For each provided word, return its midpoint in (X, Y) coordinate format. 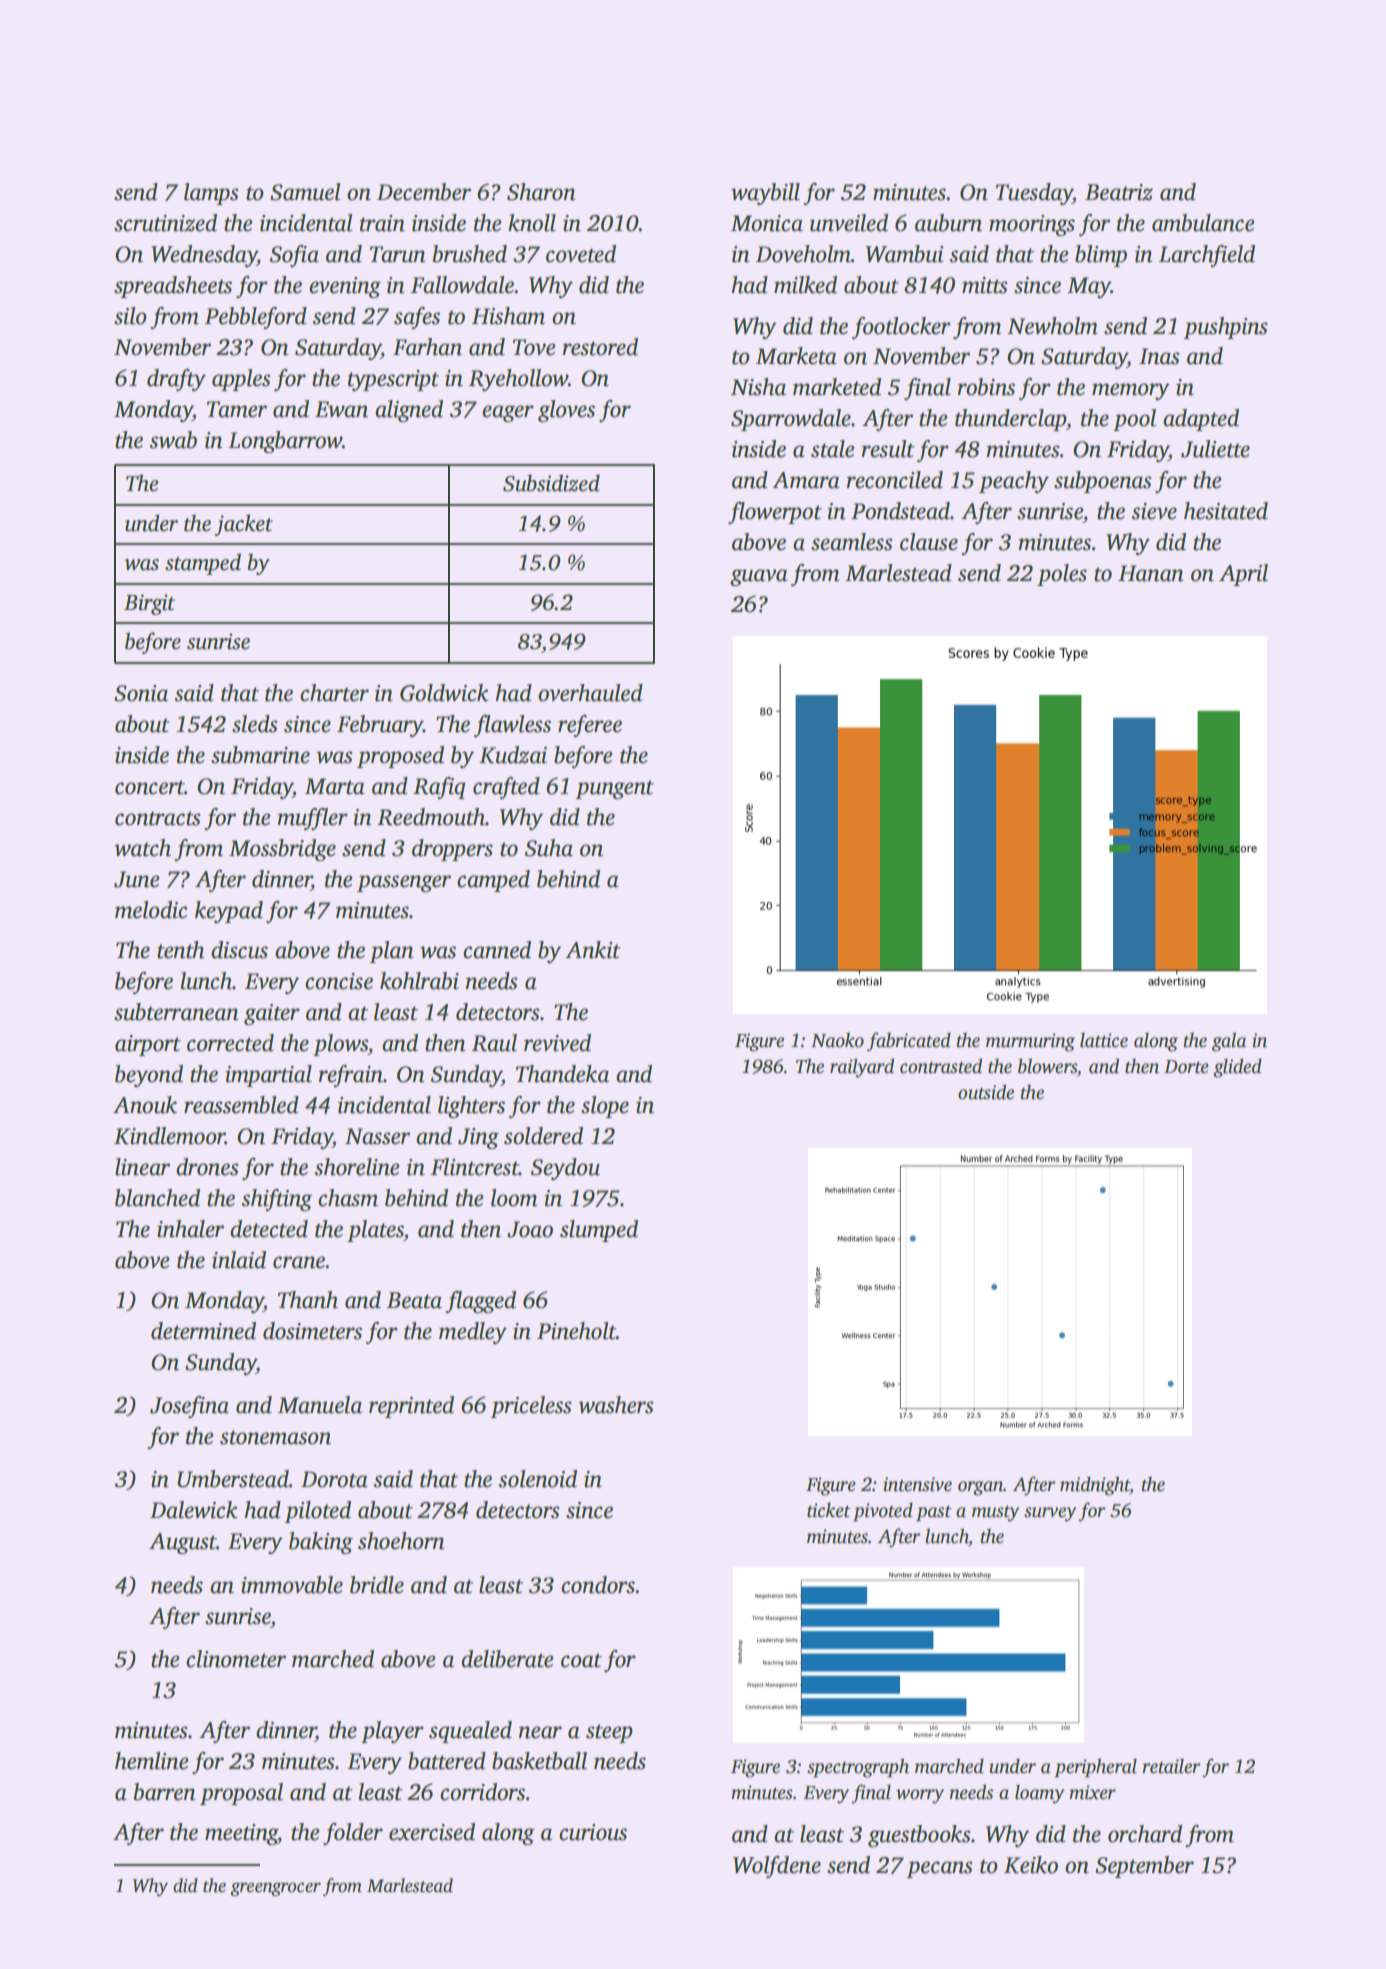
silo (130, 316)
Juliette (1215, 449)
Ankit (593, 950)
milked (805, 285)
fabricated (909, 1042)
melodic (151, 910)
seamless (852, 542)
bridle (377, 1585)
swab (173, 440)
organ (980, 1488)
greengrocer (275, 1889)
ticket (829, 1510)
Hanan (1151, 573)
